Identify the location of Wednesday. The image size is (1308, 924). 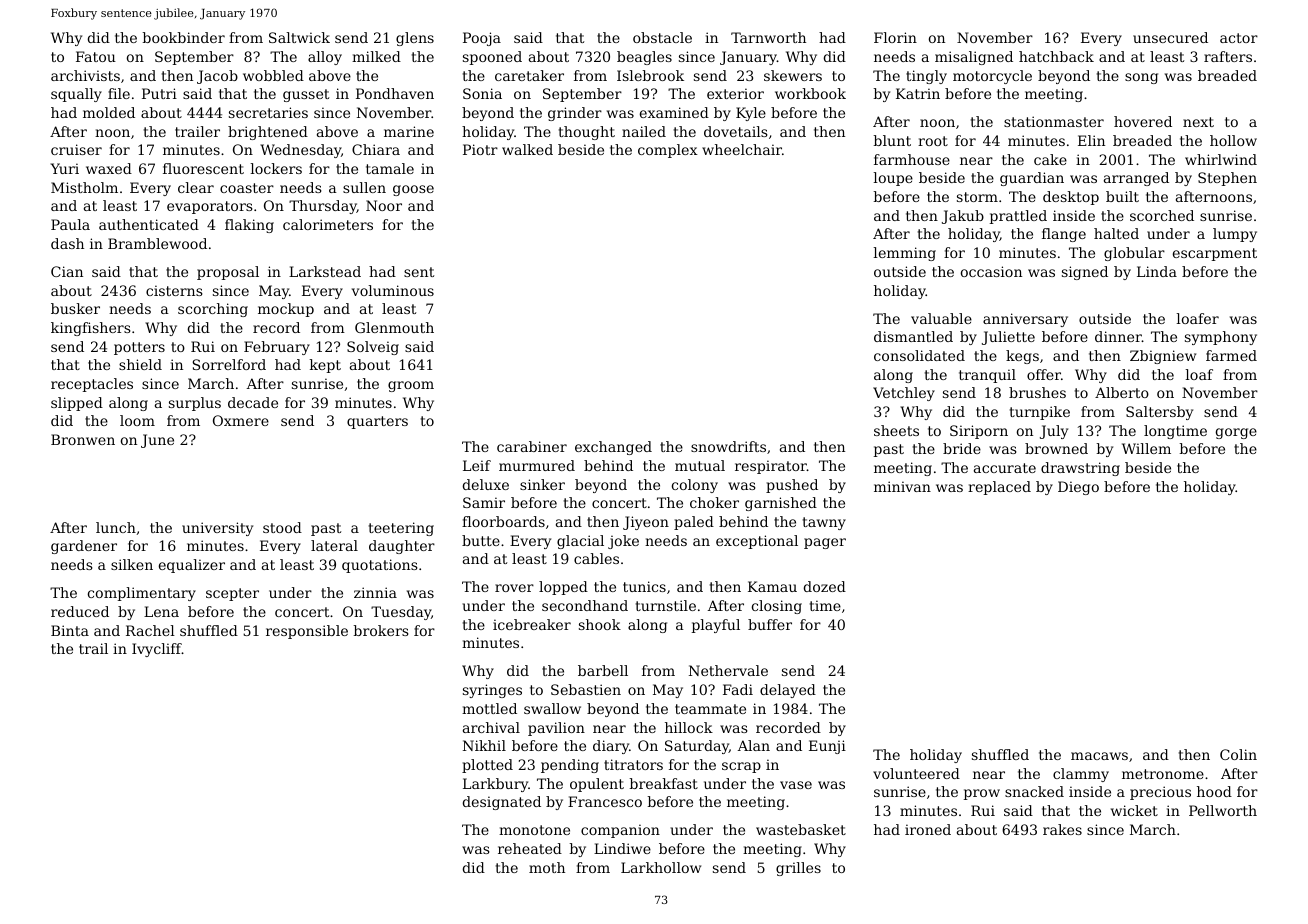
(300, 151).
